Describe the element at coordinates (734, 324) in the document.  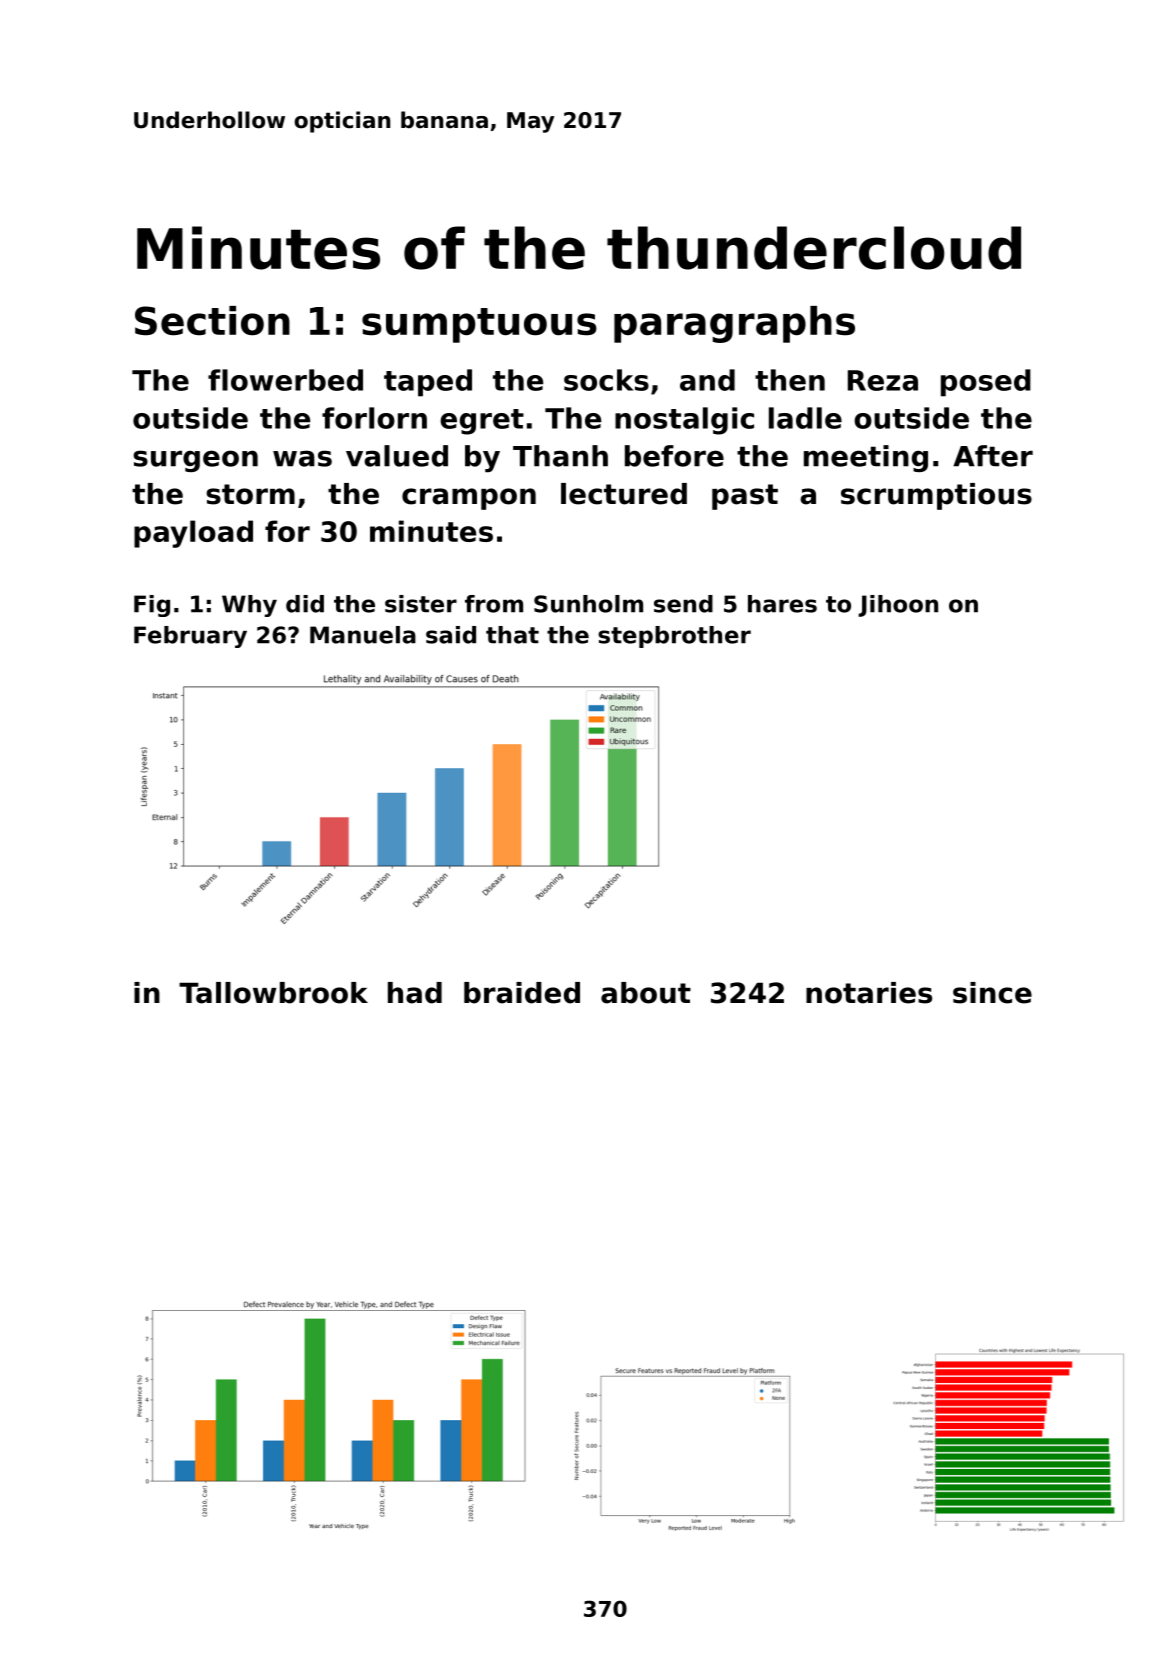
I see `paragraphs` at that location.
